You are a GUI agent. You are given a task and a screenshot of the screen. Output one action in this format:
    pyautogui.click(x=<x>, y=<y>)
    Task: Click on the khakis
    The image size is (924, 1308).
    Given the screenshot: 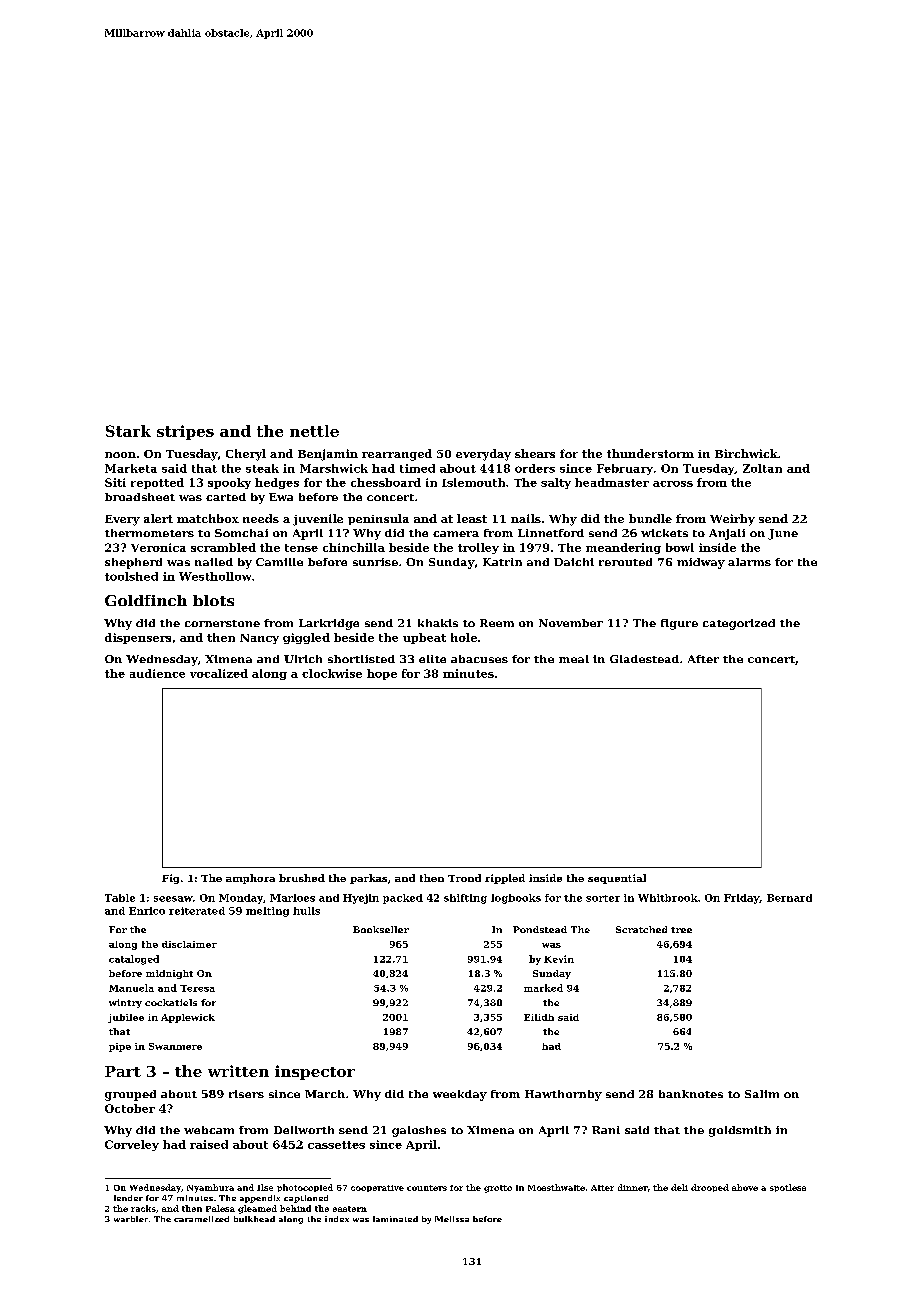 What is the action you would take?
    pyautogui.click(x=438, y=623)
